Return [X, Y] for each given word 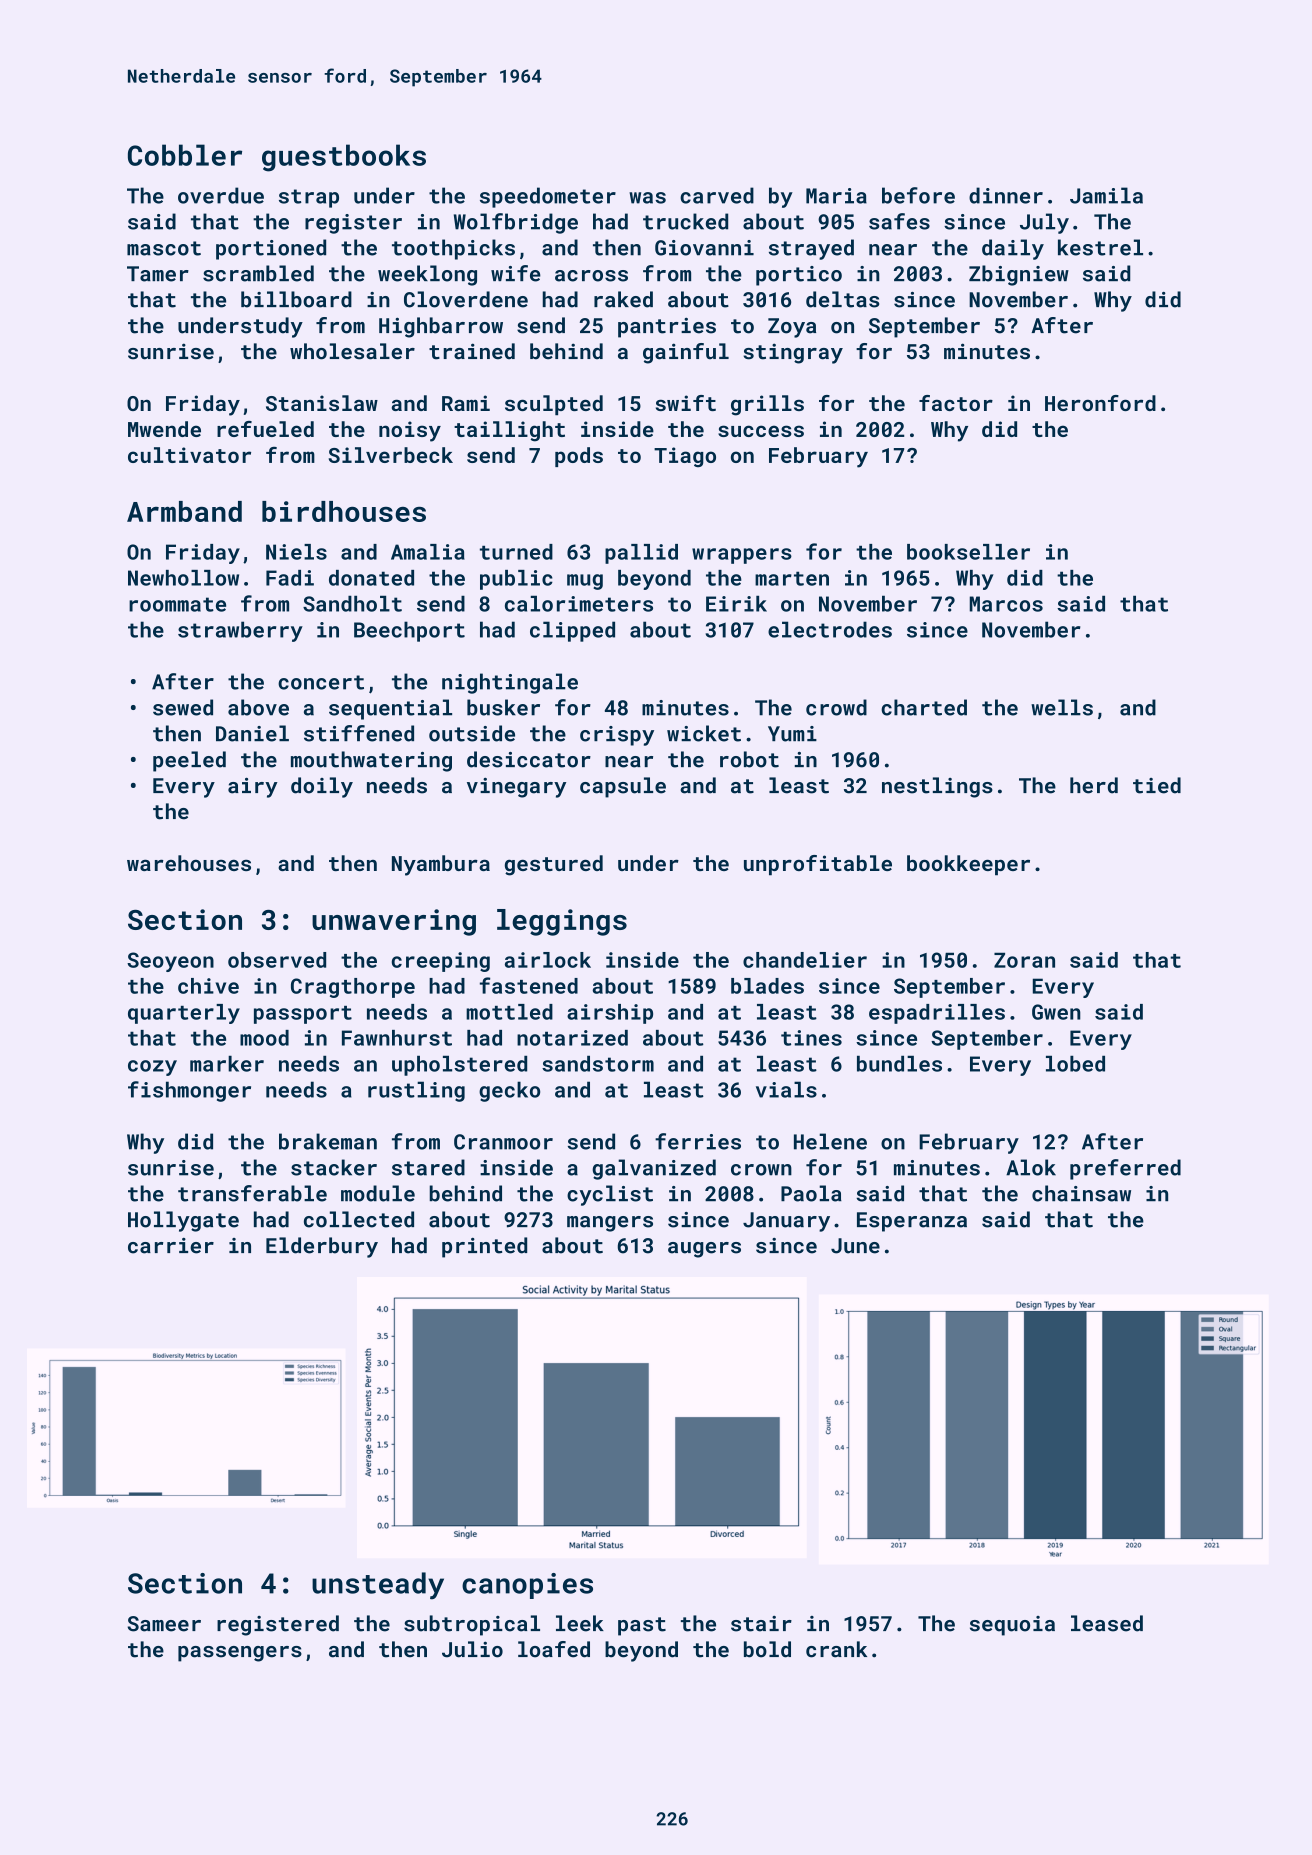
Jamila [1106, 195]
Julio [472, 1649]
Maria [836, 196]
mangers [610, 1224]
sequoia [1012, 1626]
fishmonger [189, 1091]
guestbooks [344, 158]
